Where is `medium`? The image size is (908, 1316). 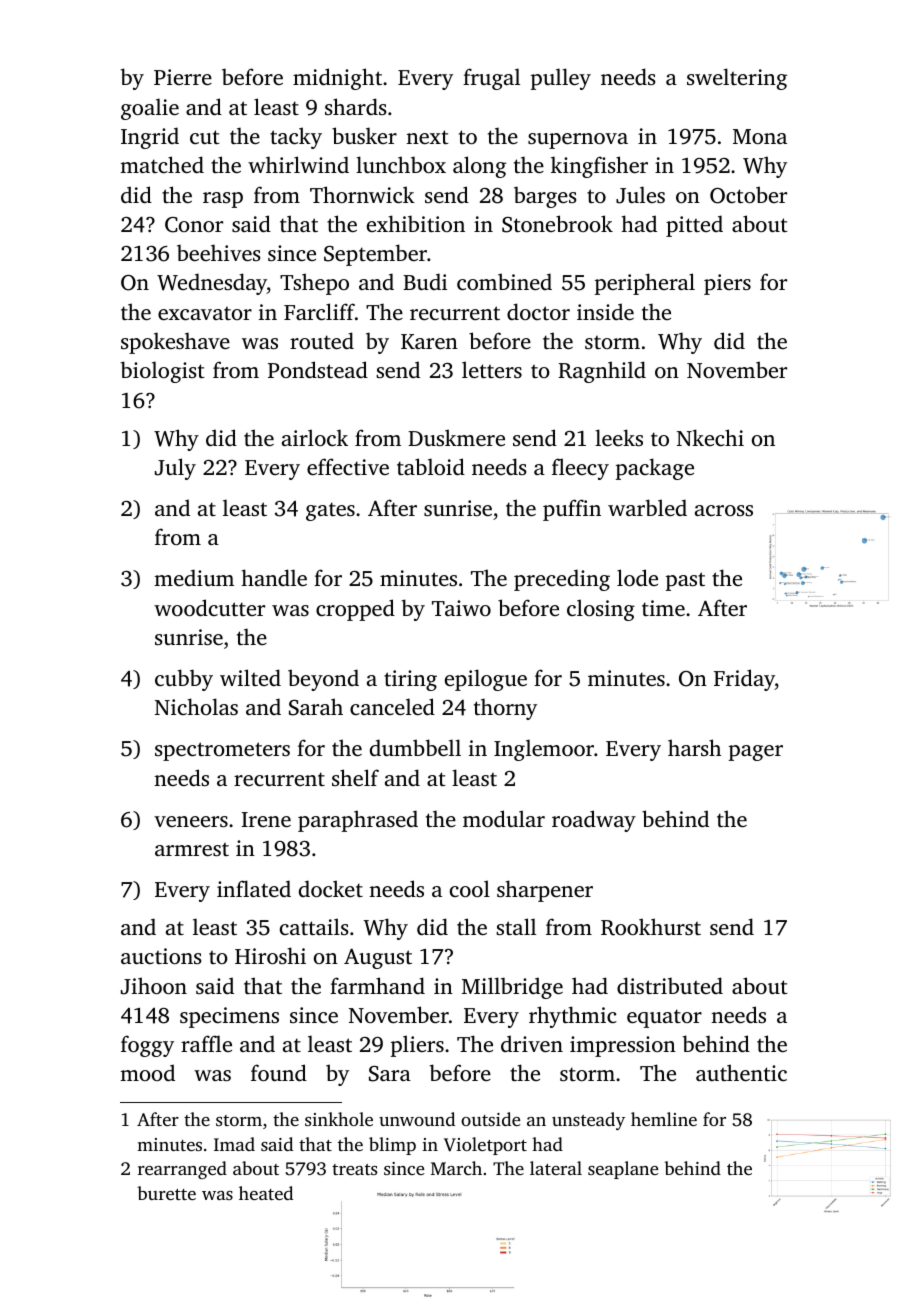 medium is located at coordinates (194, 577).
